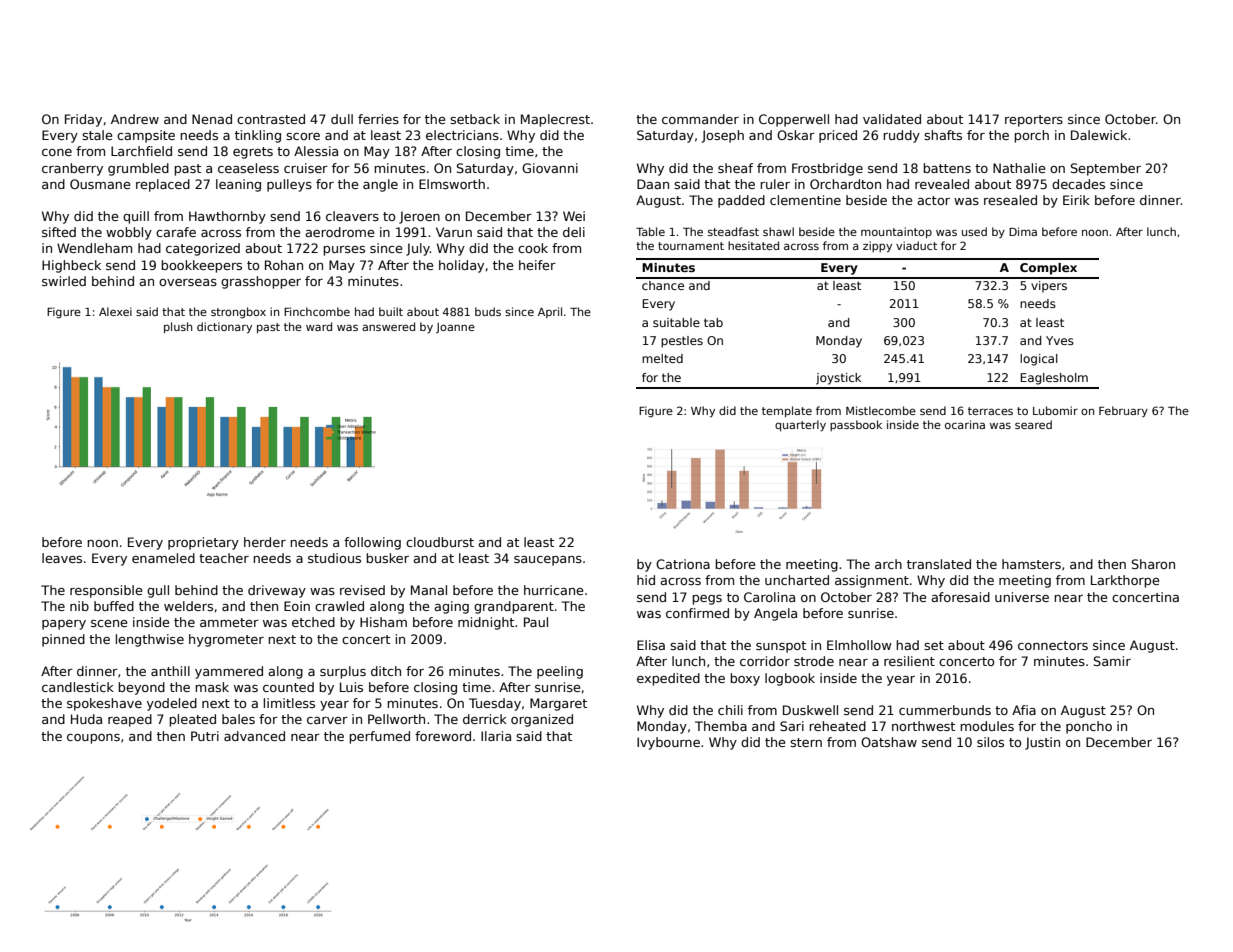  What do you see at coordinates (653, 184) in the document?
I see `Daan` at bounding box center [653, 184].
